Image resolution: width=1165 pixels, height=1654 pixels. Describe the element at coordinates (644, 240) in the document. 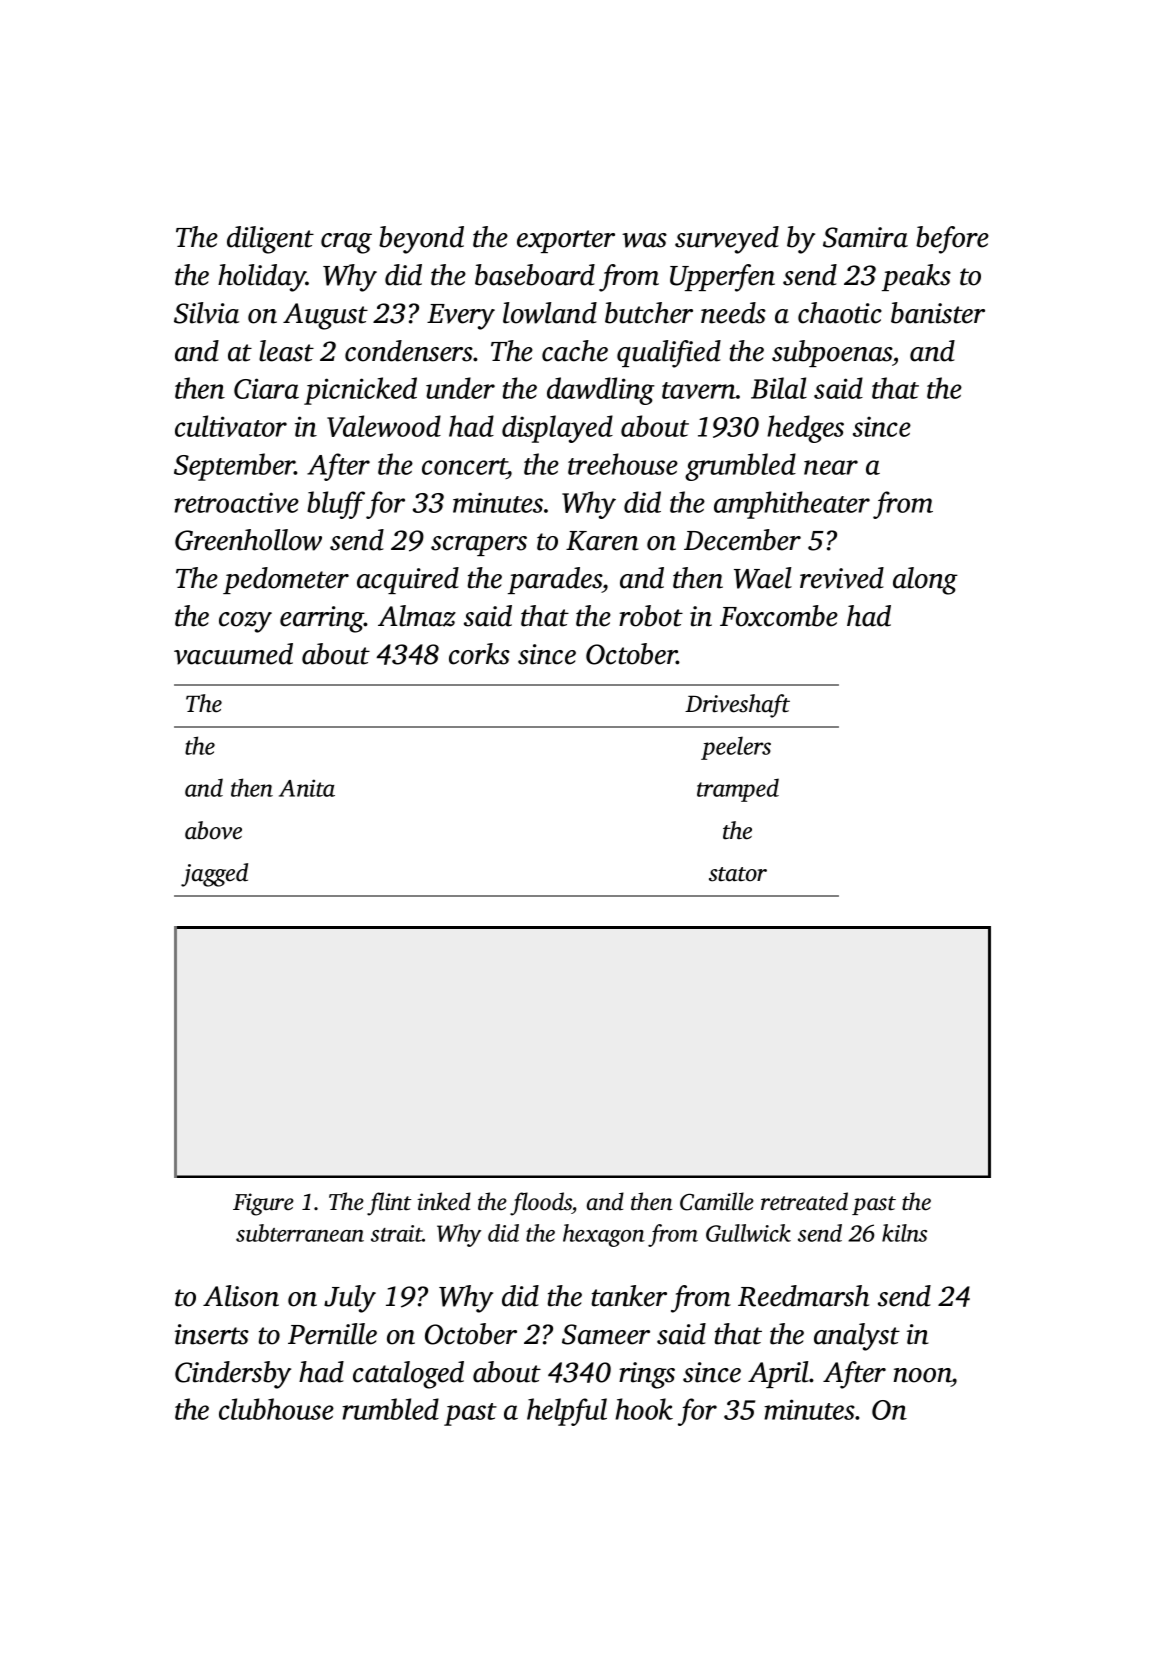

I see `was` at that location.
